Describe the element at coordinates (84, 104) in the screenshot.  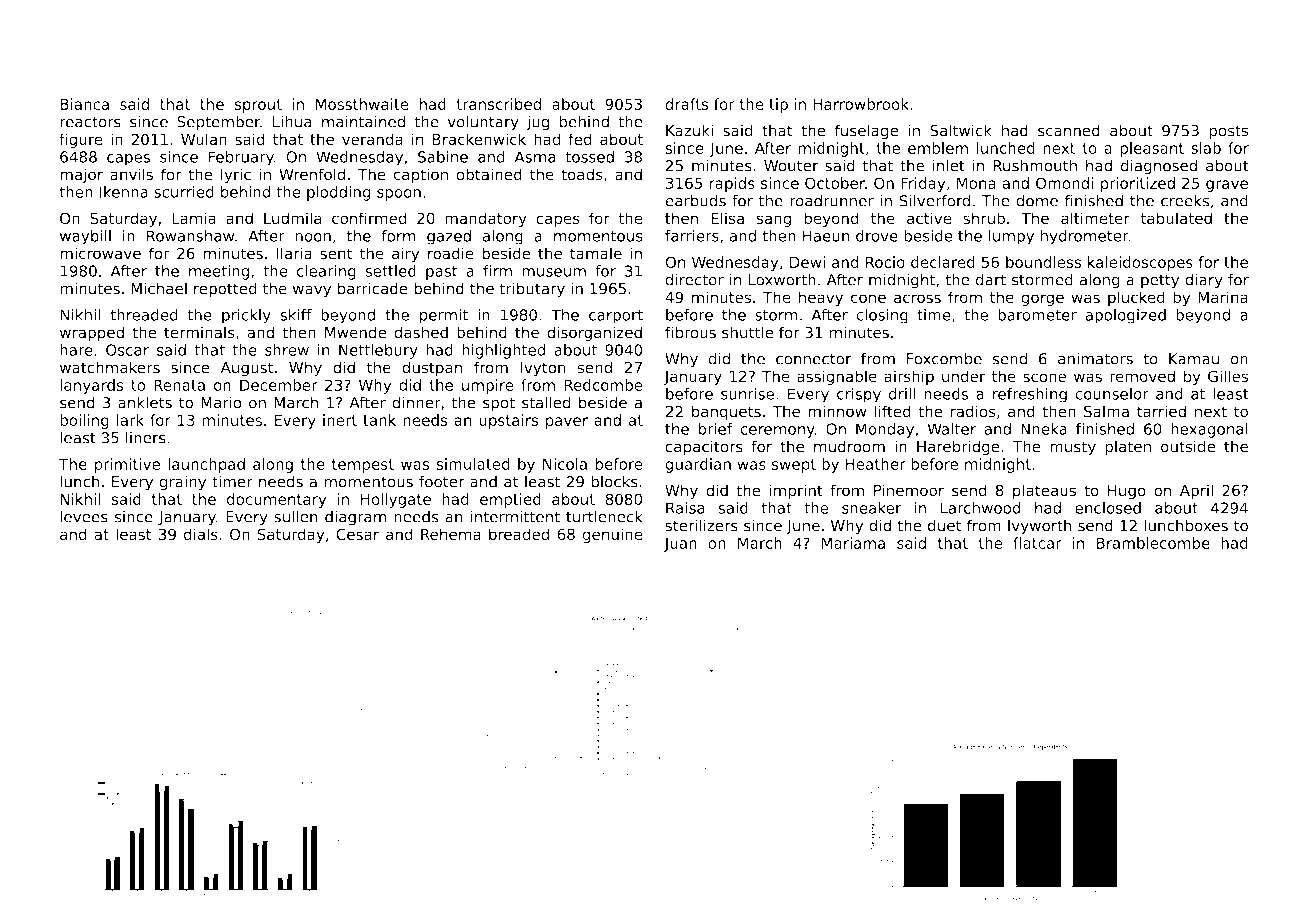
I see `Bianca` at that location.
